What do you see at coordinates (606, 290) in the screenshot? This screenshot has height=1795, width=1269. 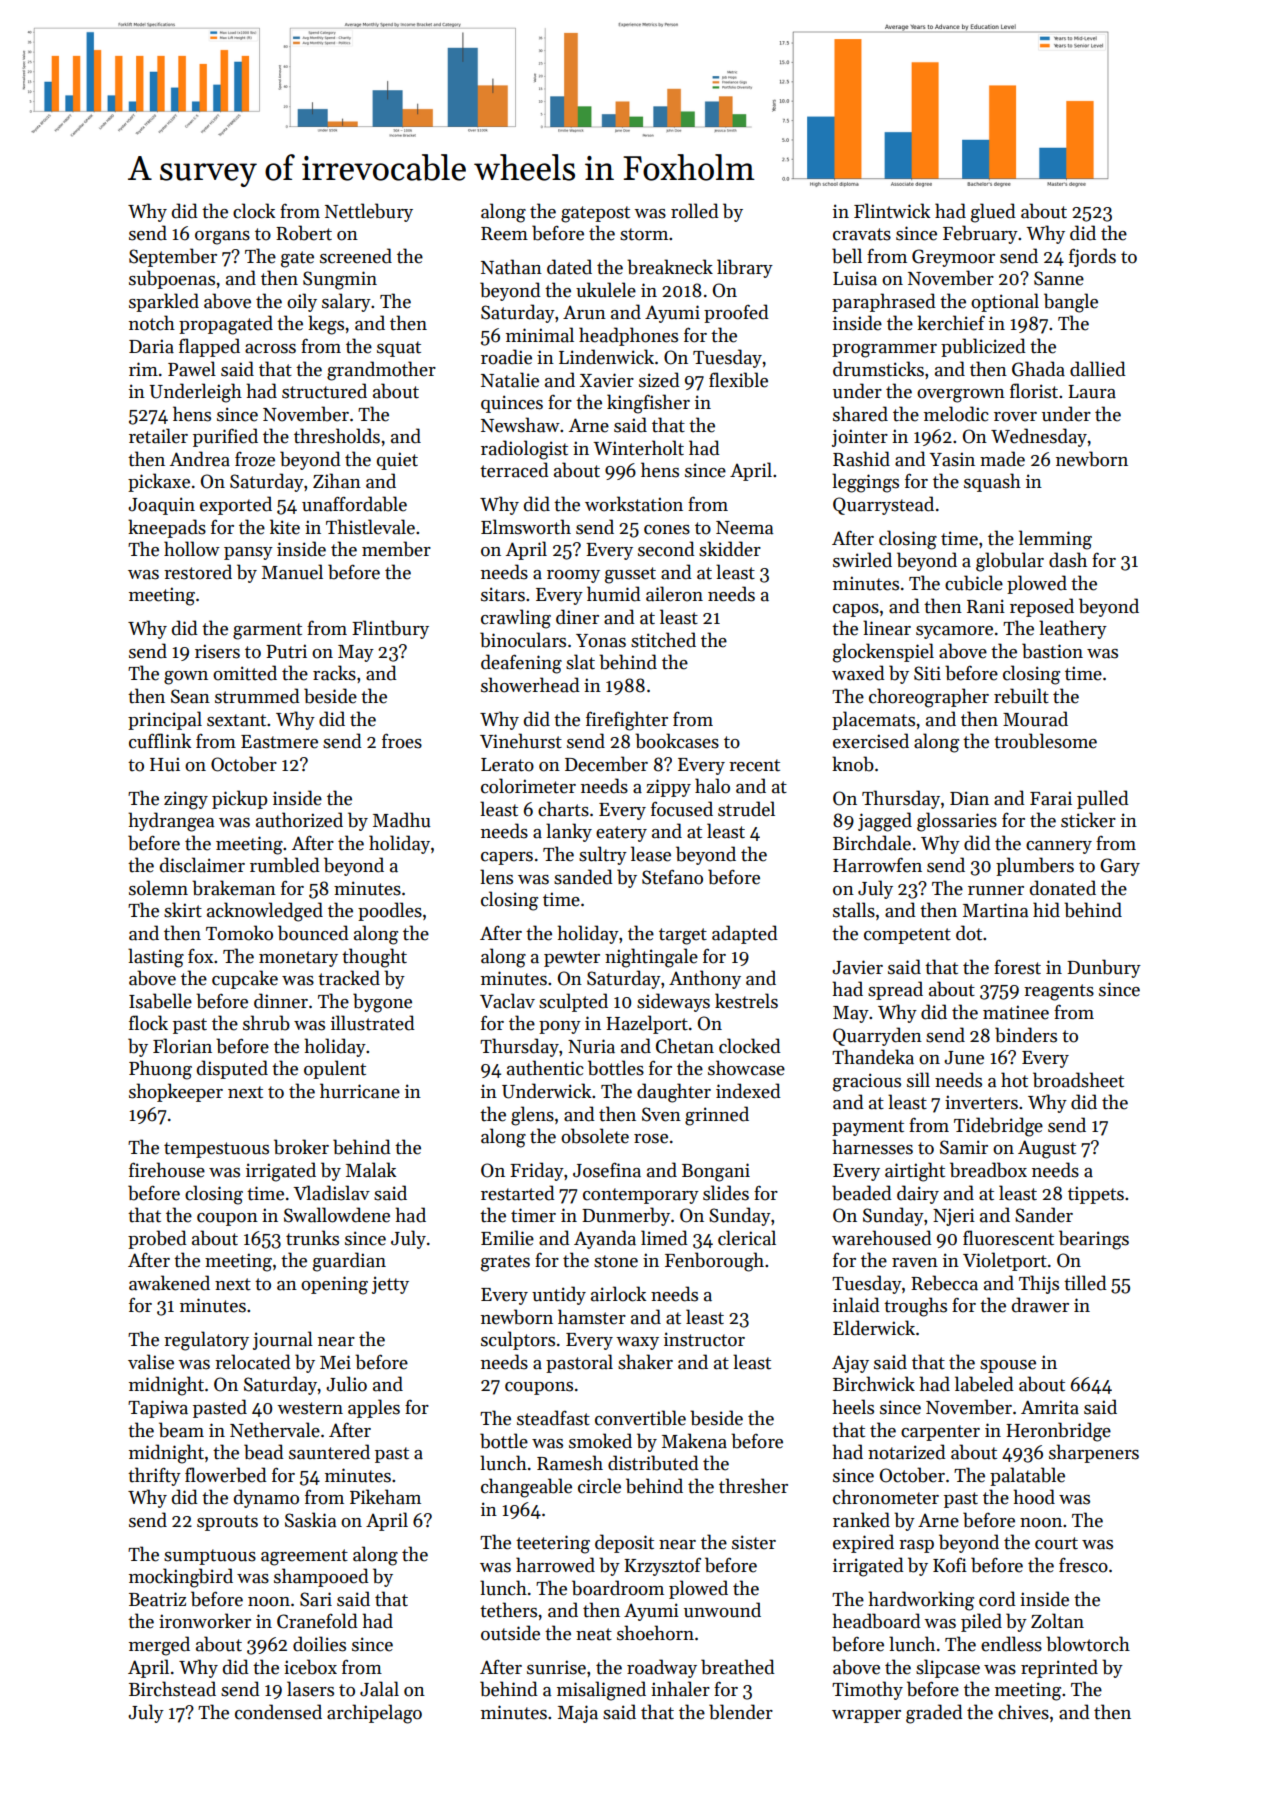 I see `ukulele` at bounding box center [606, 290].
